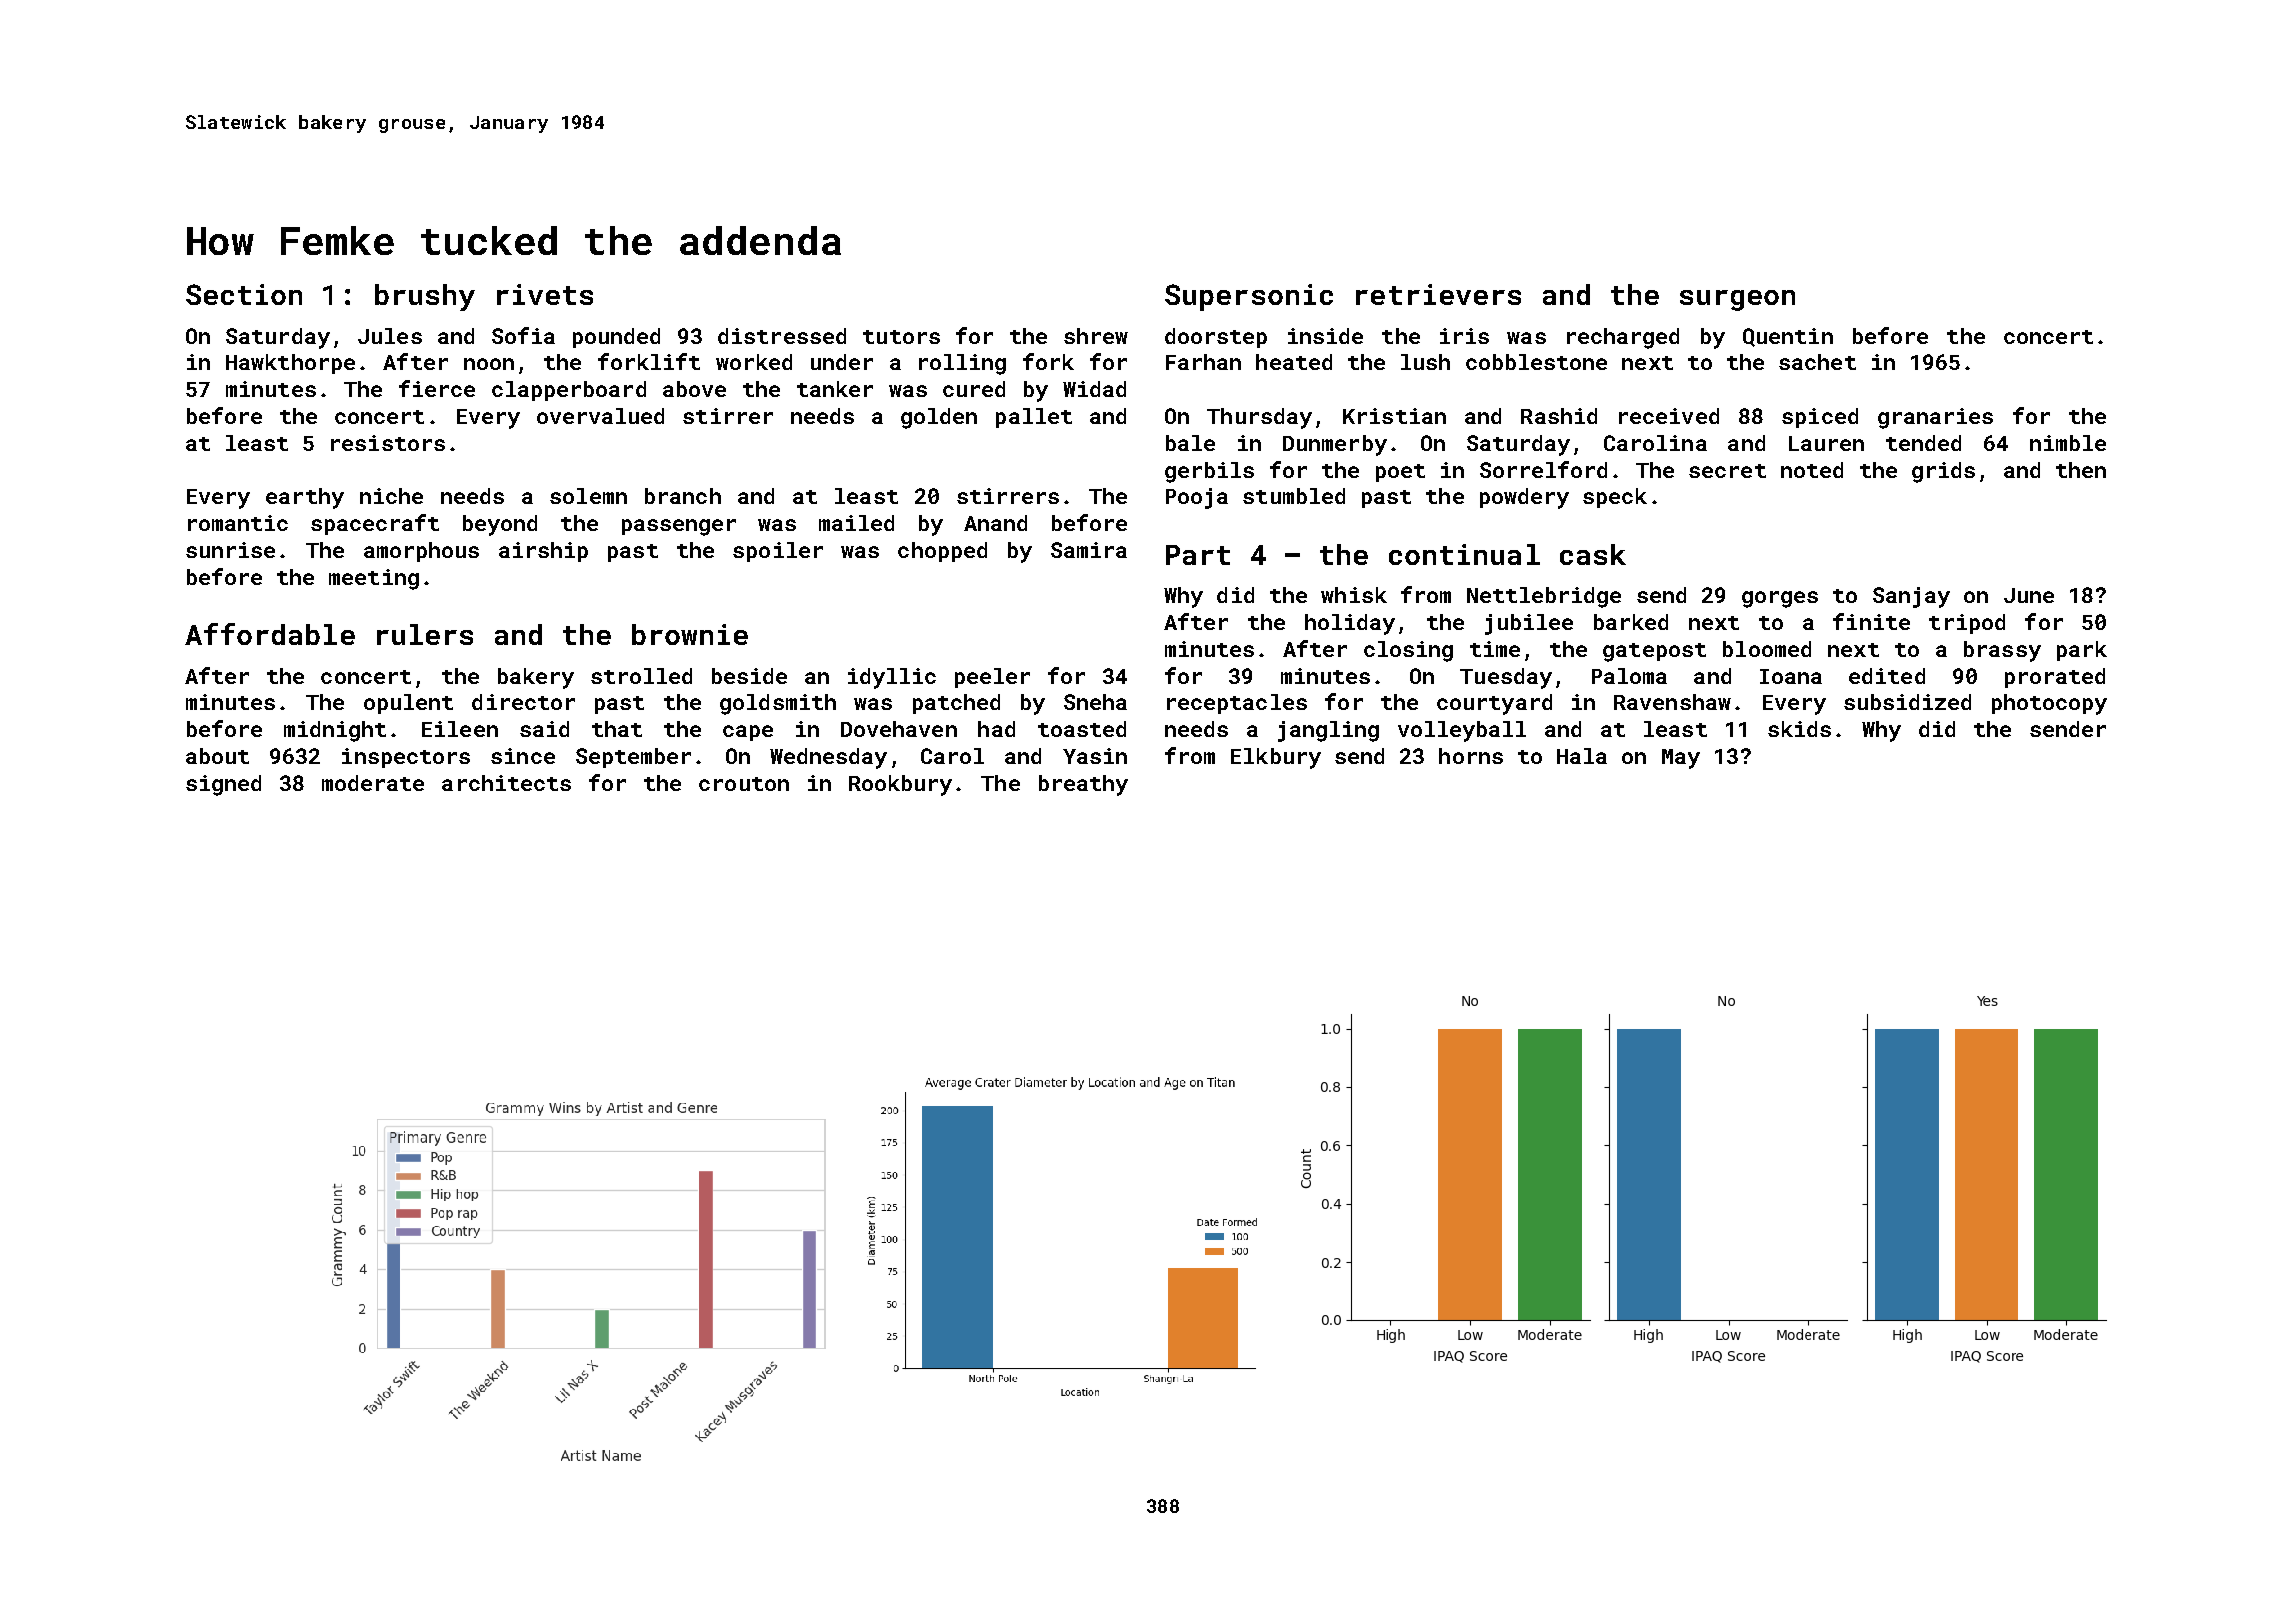 The image size is (2292, 1620). Describe the element at coordinates (305, 498) in the screenshot. I see `earthy` at that location.
